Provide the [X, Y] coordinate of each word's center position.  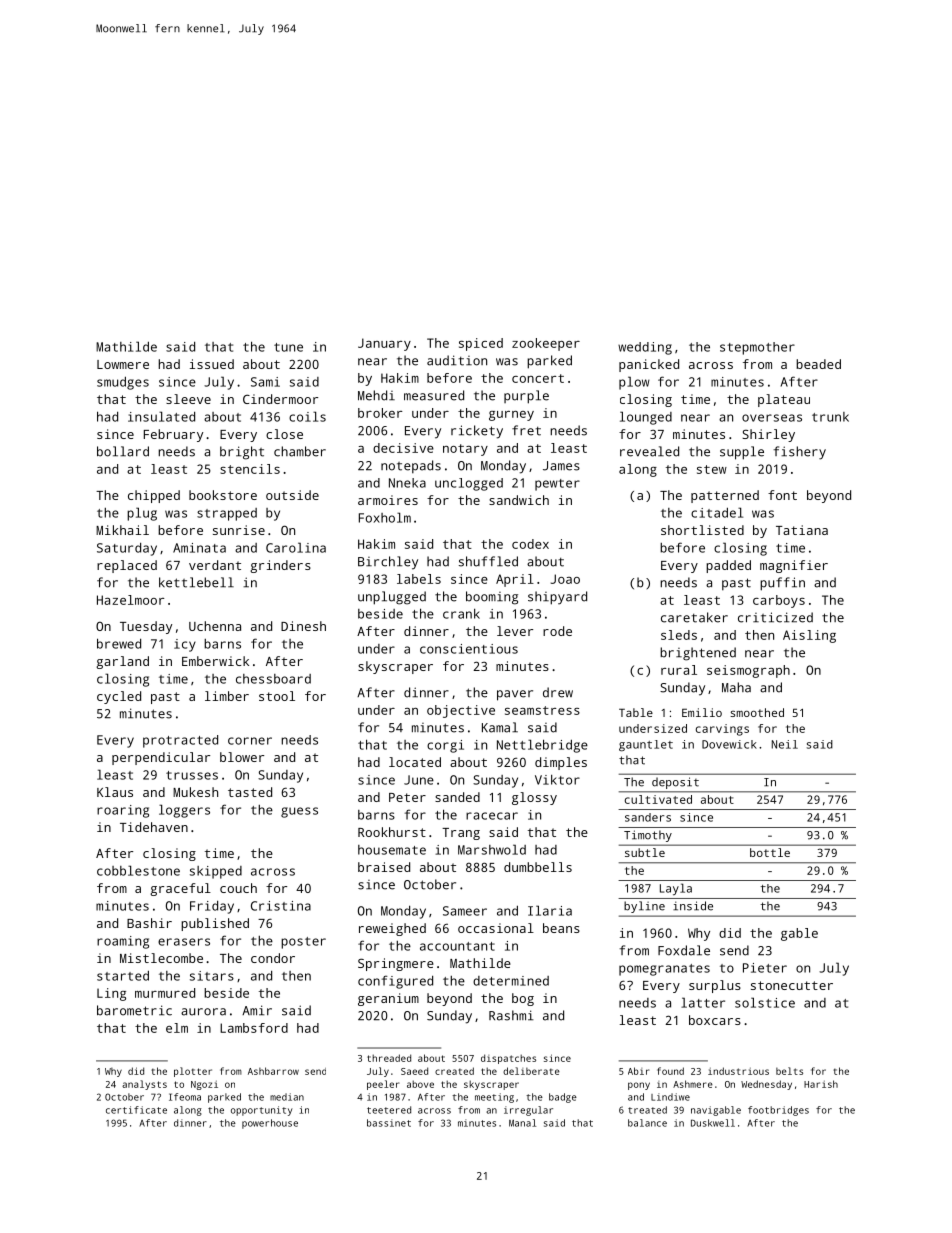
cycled [119, 697]
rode [557, 631]
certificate [136, 1110]
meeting [494, 1098]
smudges [123, 383]
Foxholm [385, 517]
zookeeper [546, 344]
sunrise [239, 530]
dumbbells [538, 867]
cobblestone [138, 870]
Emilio [702, 712]
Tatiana [802, 530]
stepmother [757, 348]
